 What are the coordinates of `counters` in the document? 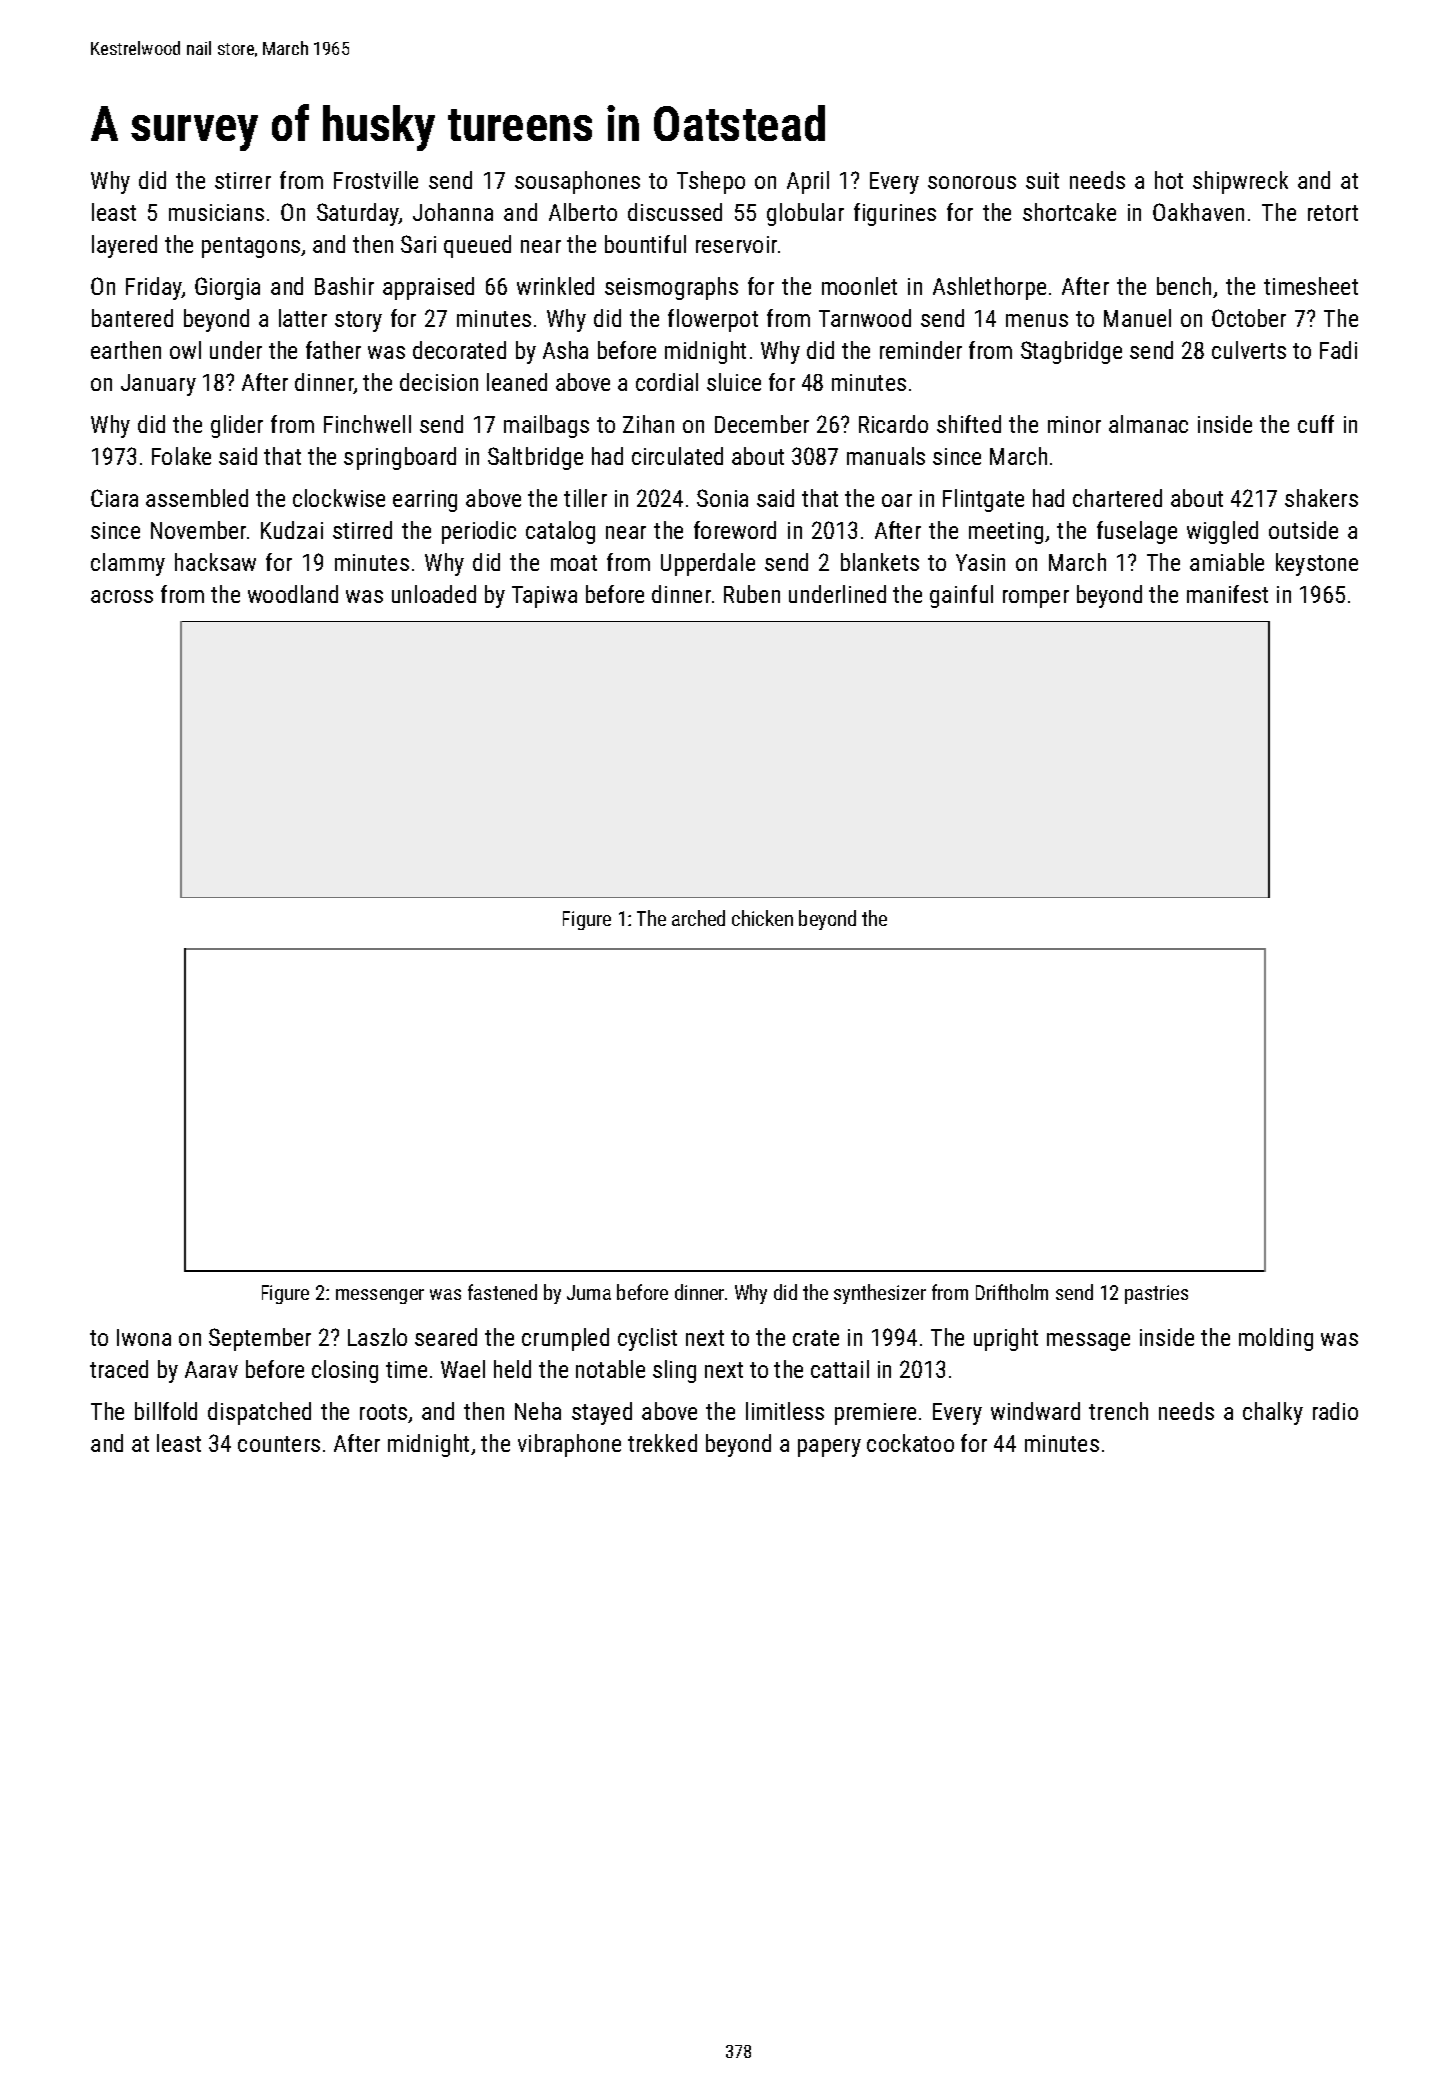 It's located at (279, 1444).
